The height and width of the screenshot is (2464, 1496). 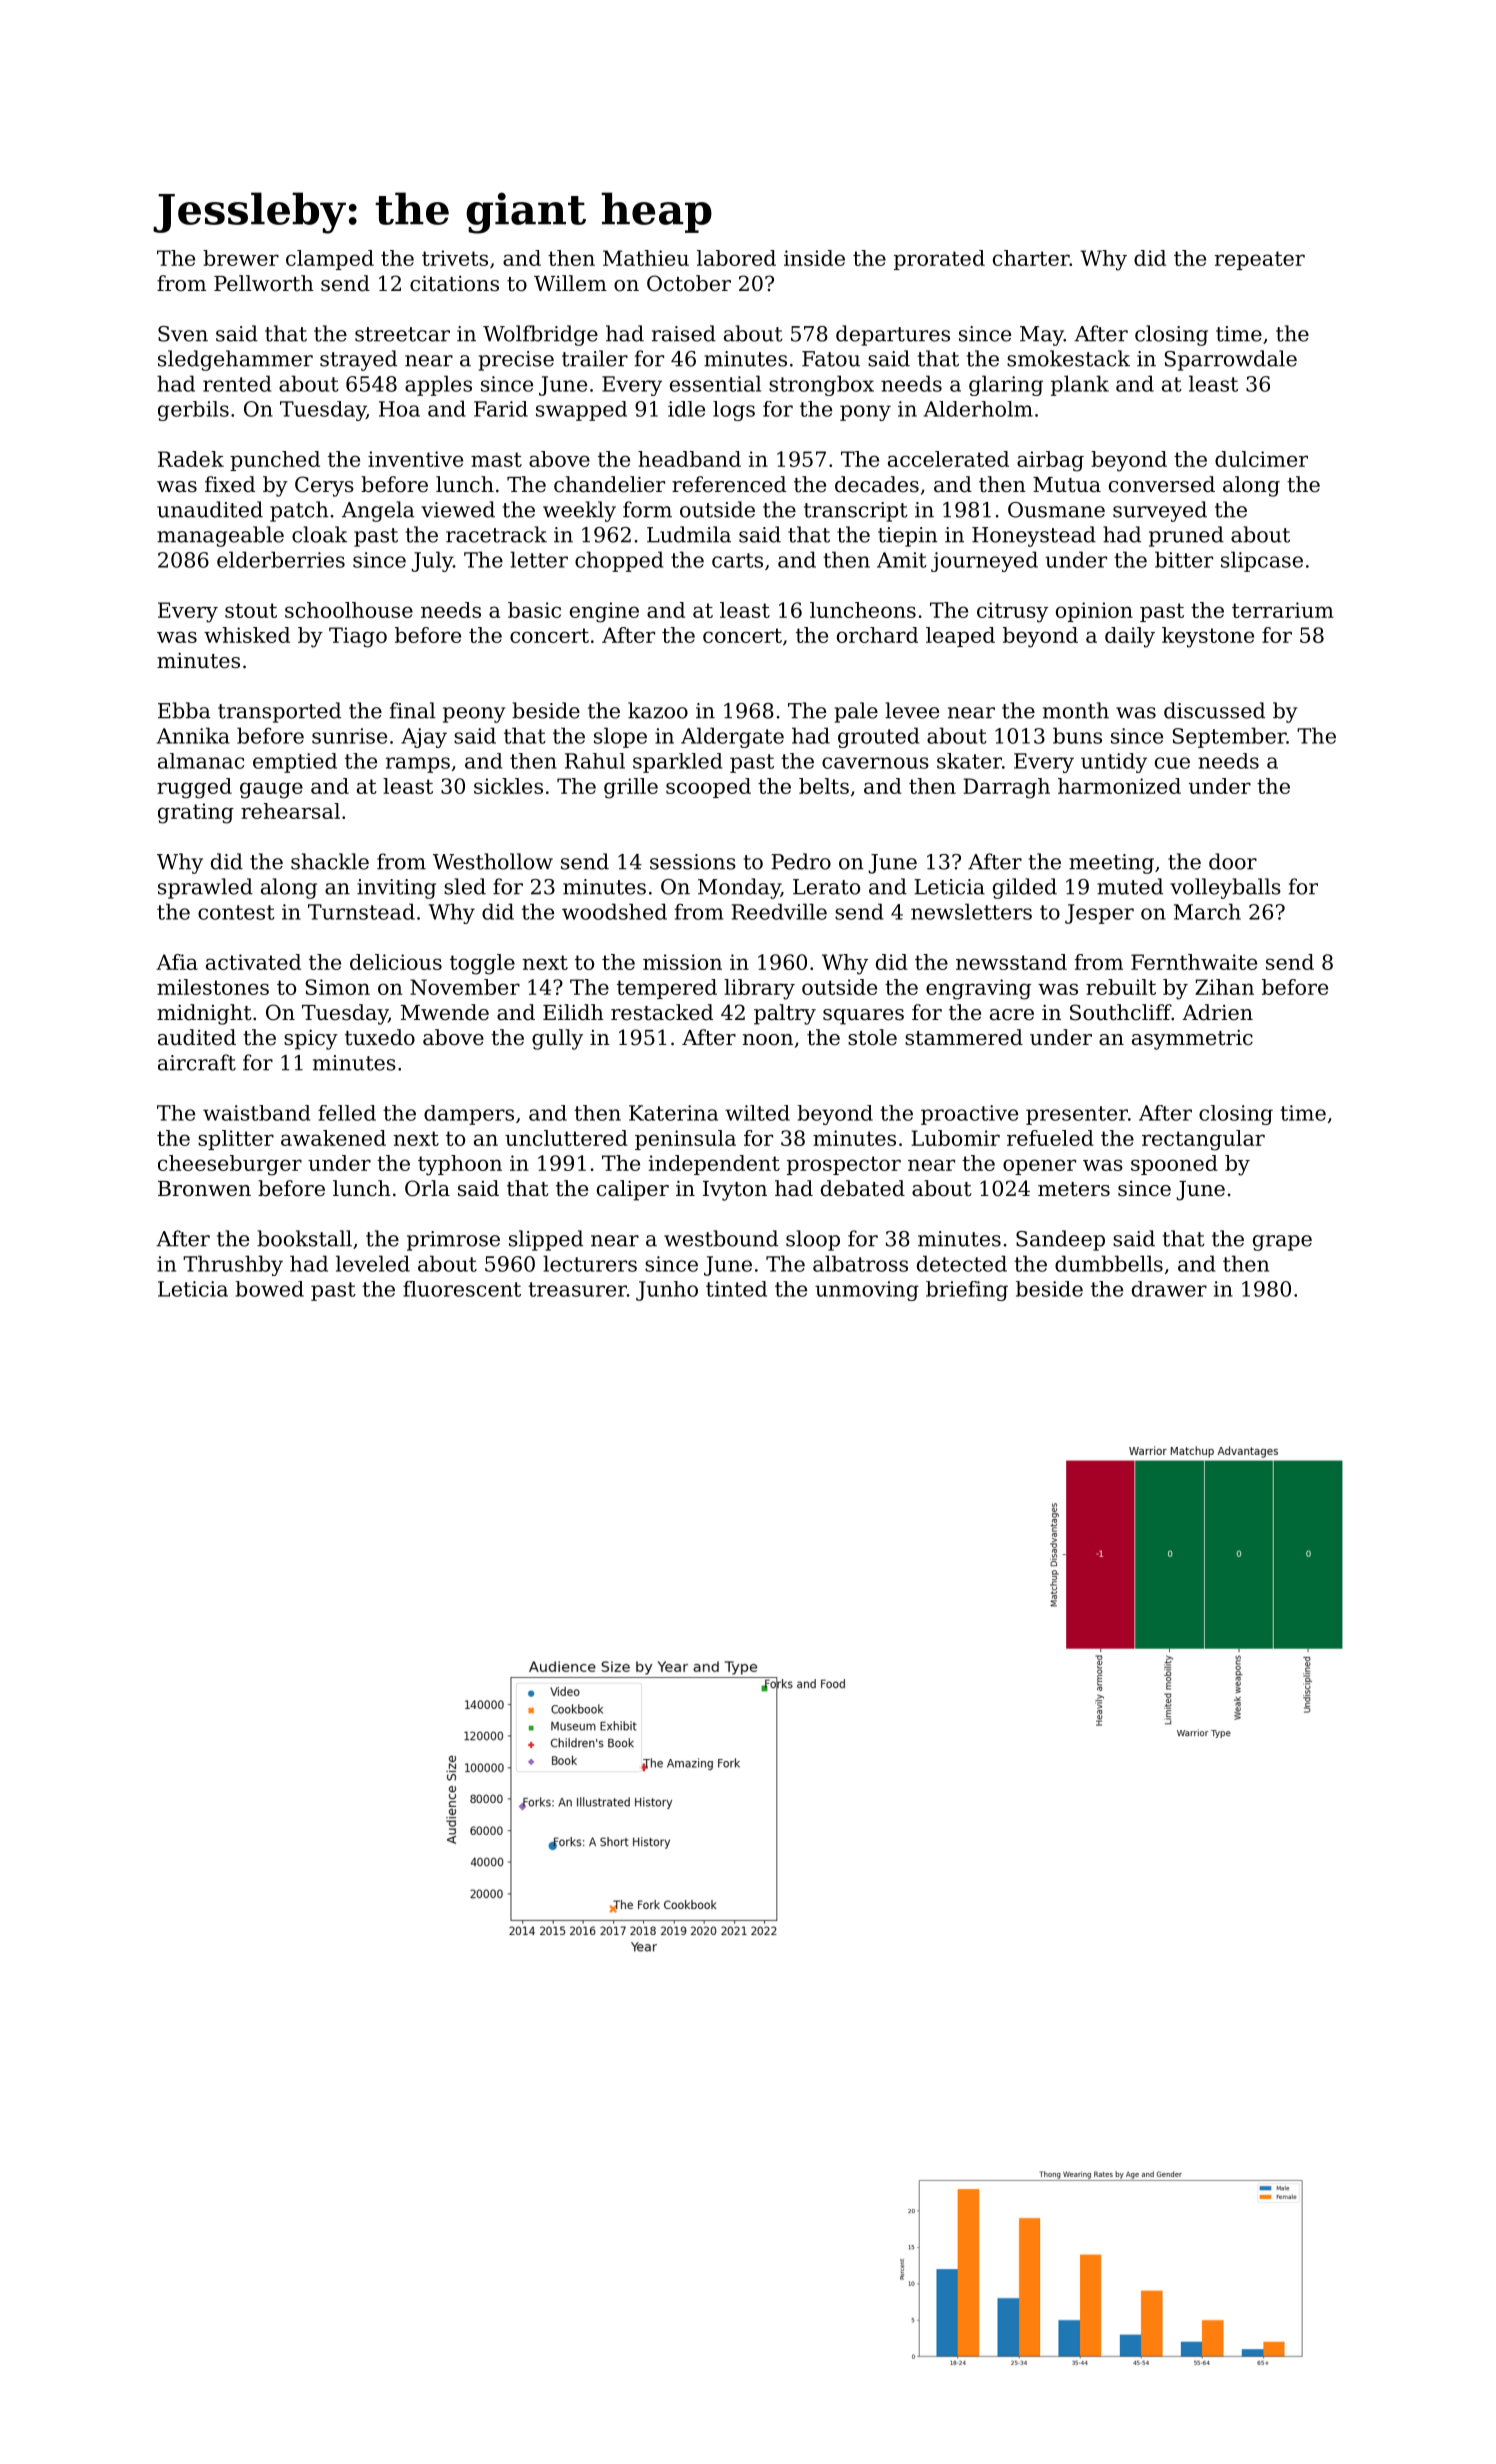 I want to click on Katerina, so click(x=673, y=1113).
